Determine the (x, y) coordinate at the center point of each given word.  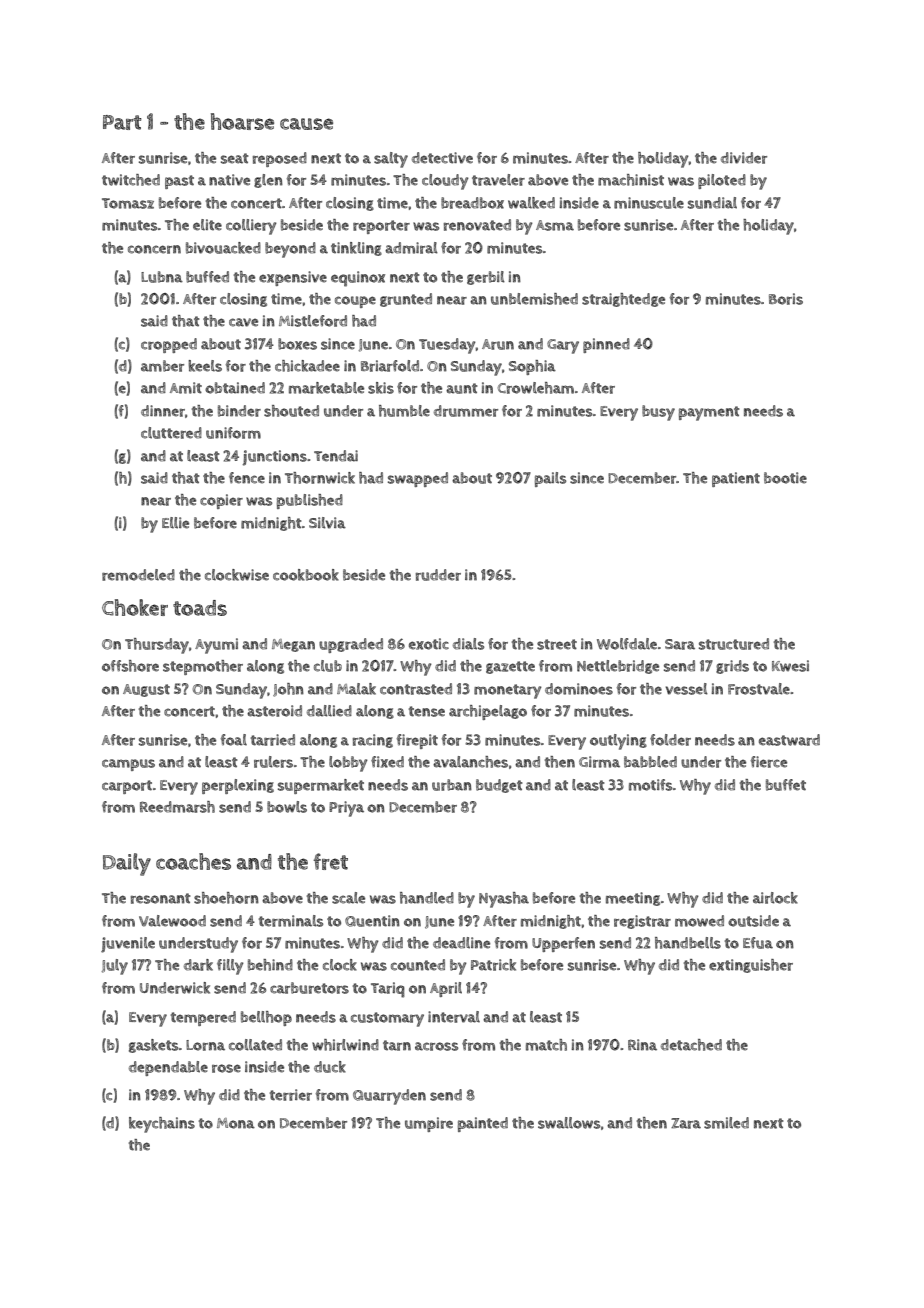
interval (454, 1017)
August (146, 690)
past (179, 182)
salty (391, 160)
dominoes (579, 689)
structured (734, 644)
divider (744, 158)
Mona (236, 1123)
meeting (633, 899)
